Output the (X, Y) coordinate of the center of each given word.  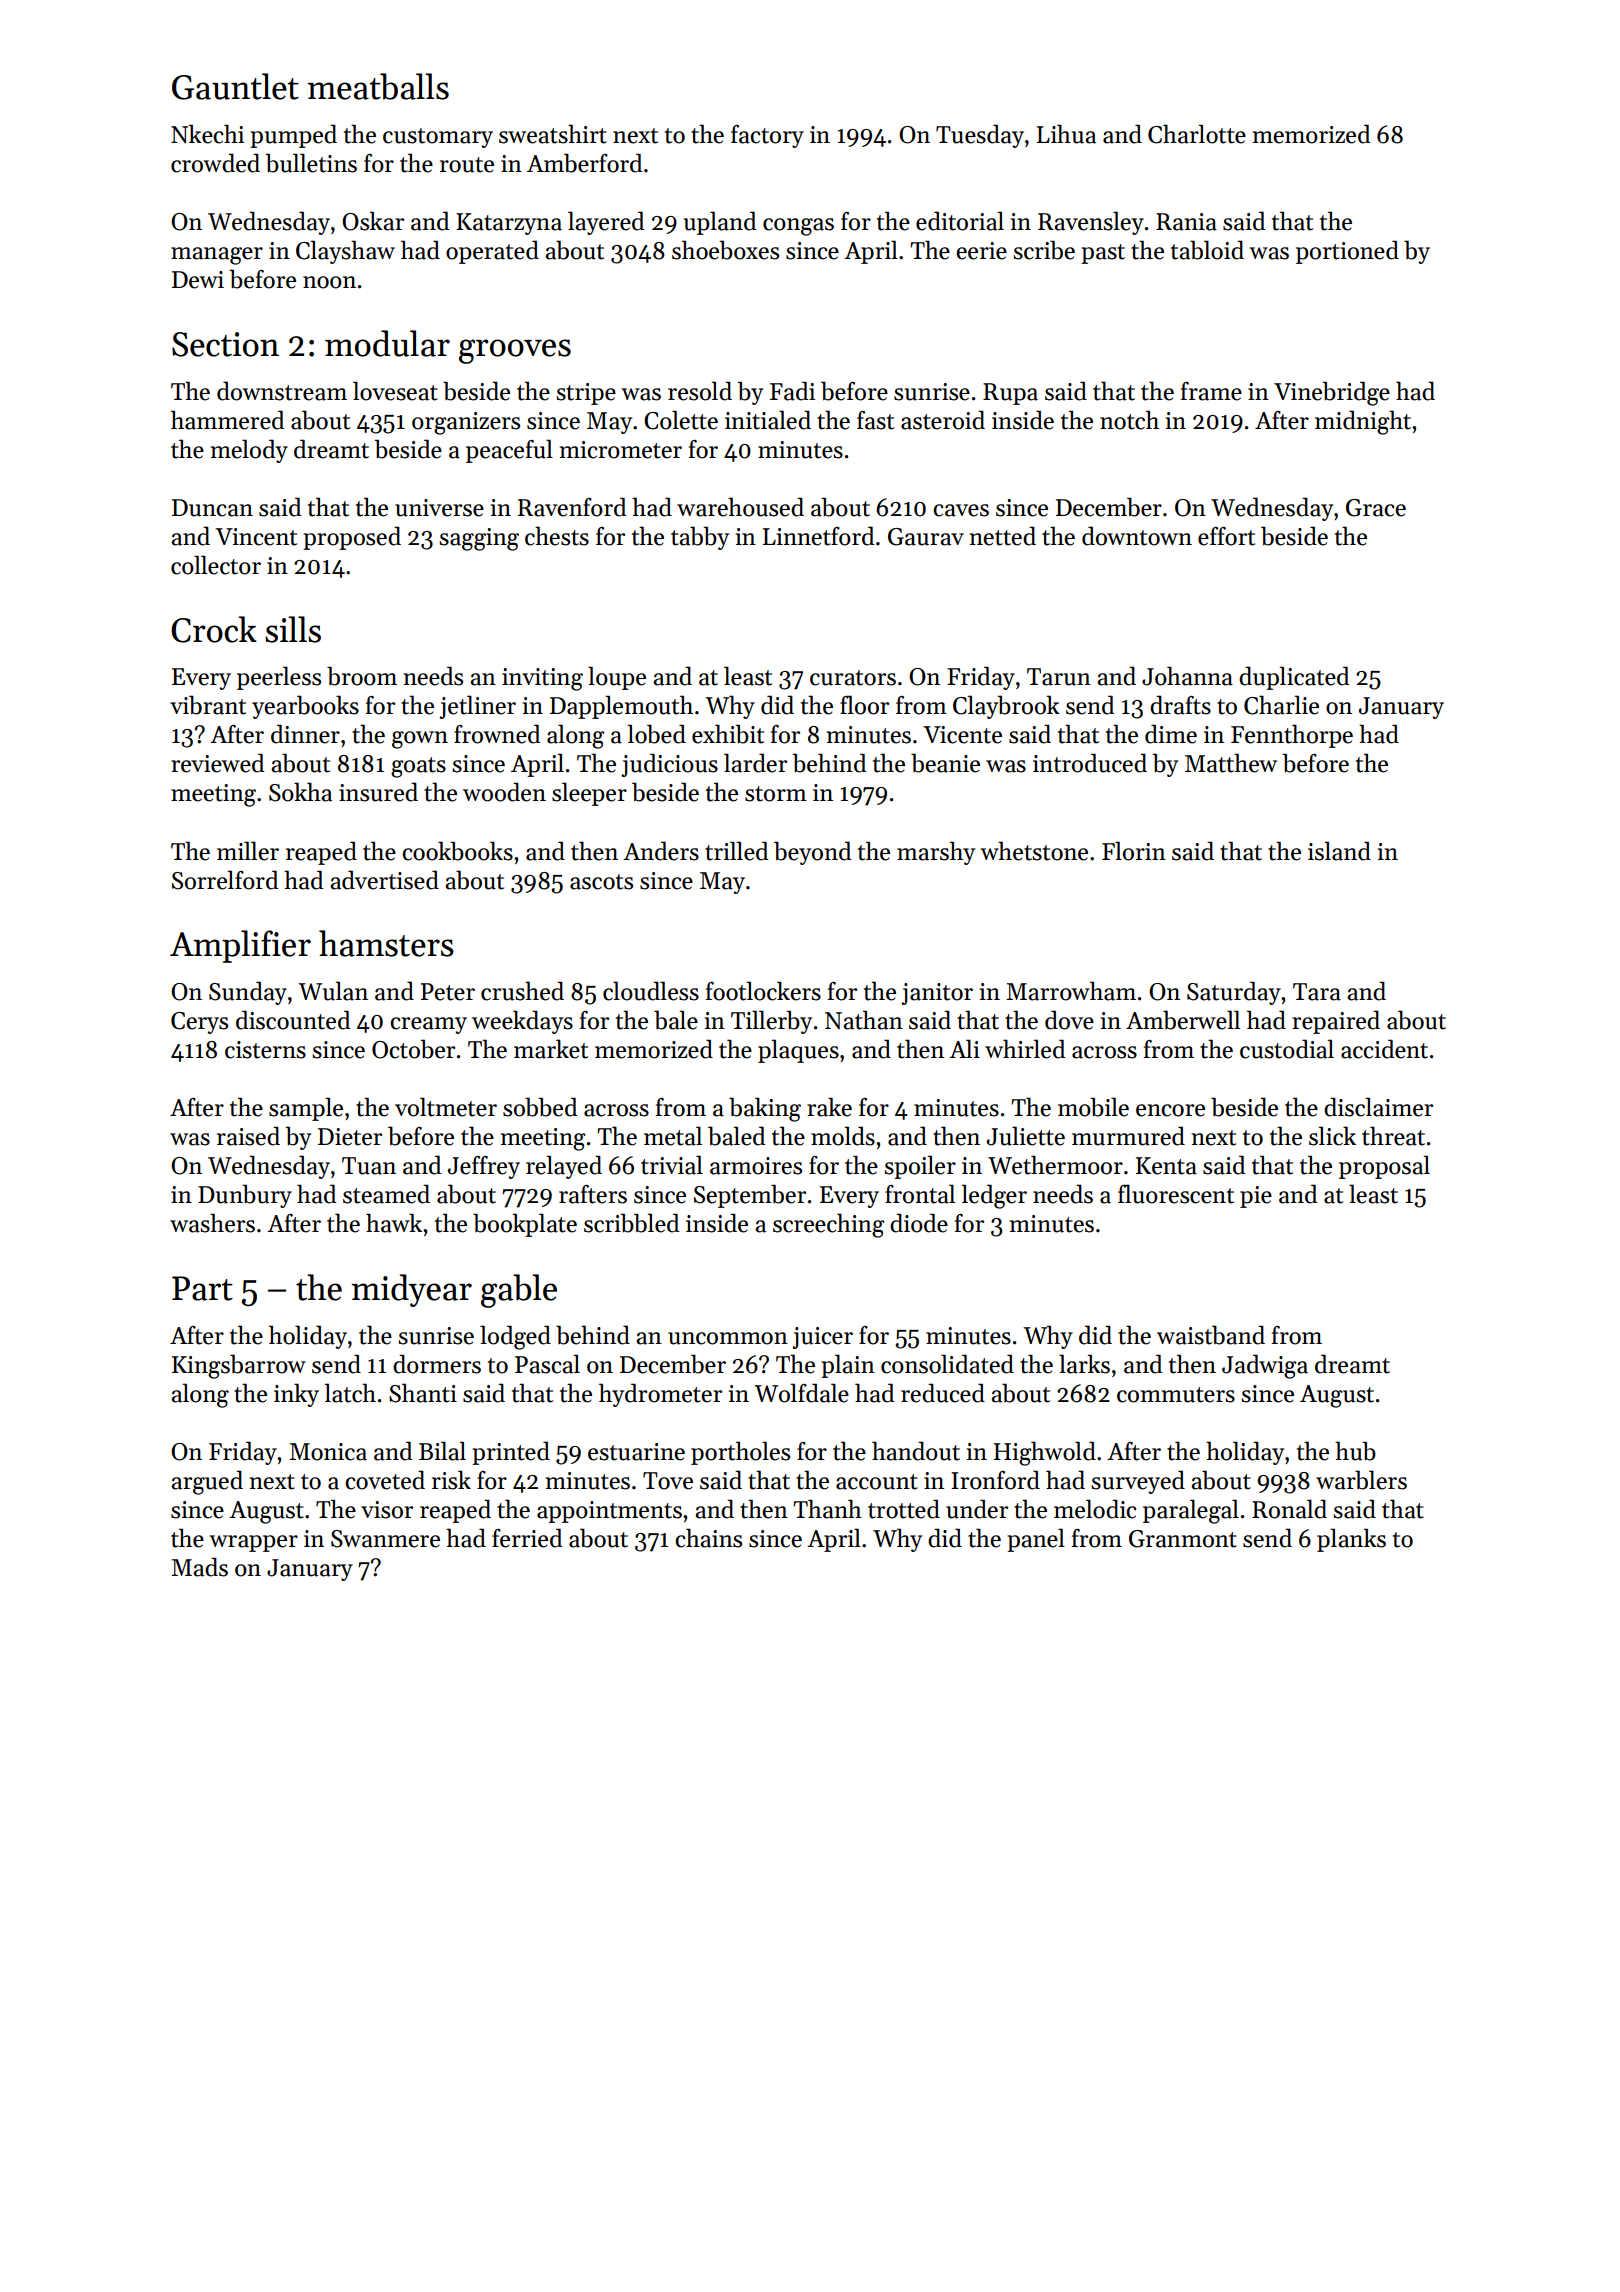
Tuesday (980, 136)
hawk (394, 1223)
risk (451, 1480)
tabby (700, 538)
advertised (384, 880)
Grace (1376, 508)
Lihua (1066, 134)
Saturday (1234, 993)
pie (1256, 1197)
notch (1129, 420)
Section (225, 344)
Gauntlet (235, 86)
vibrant (208, 705)
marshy (936, 853)
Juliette (1026, 1136)
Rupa (1010, 394)
